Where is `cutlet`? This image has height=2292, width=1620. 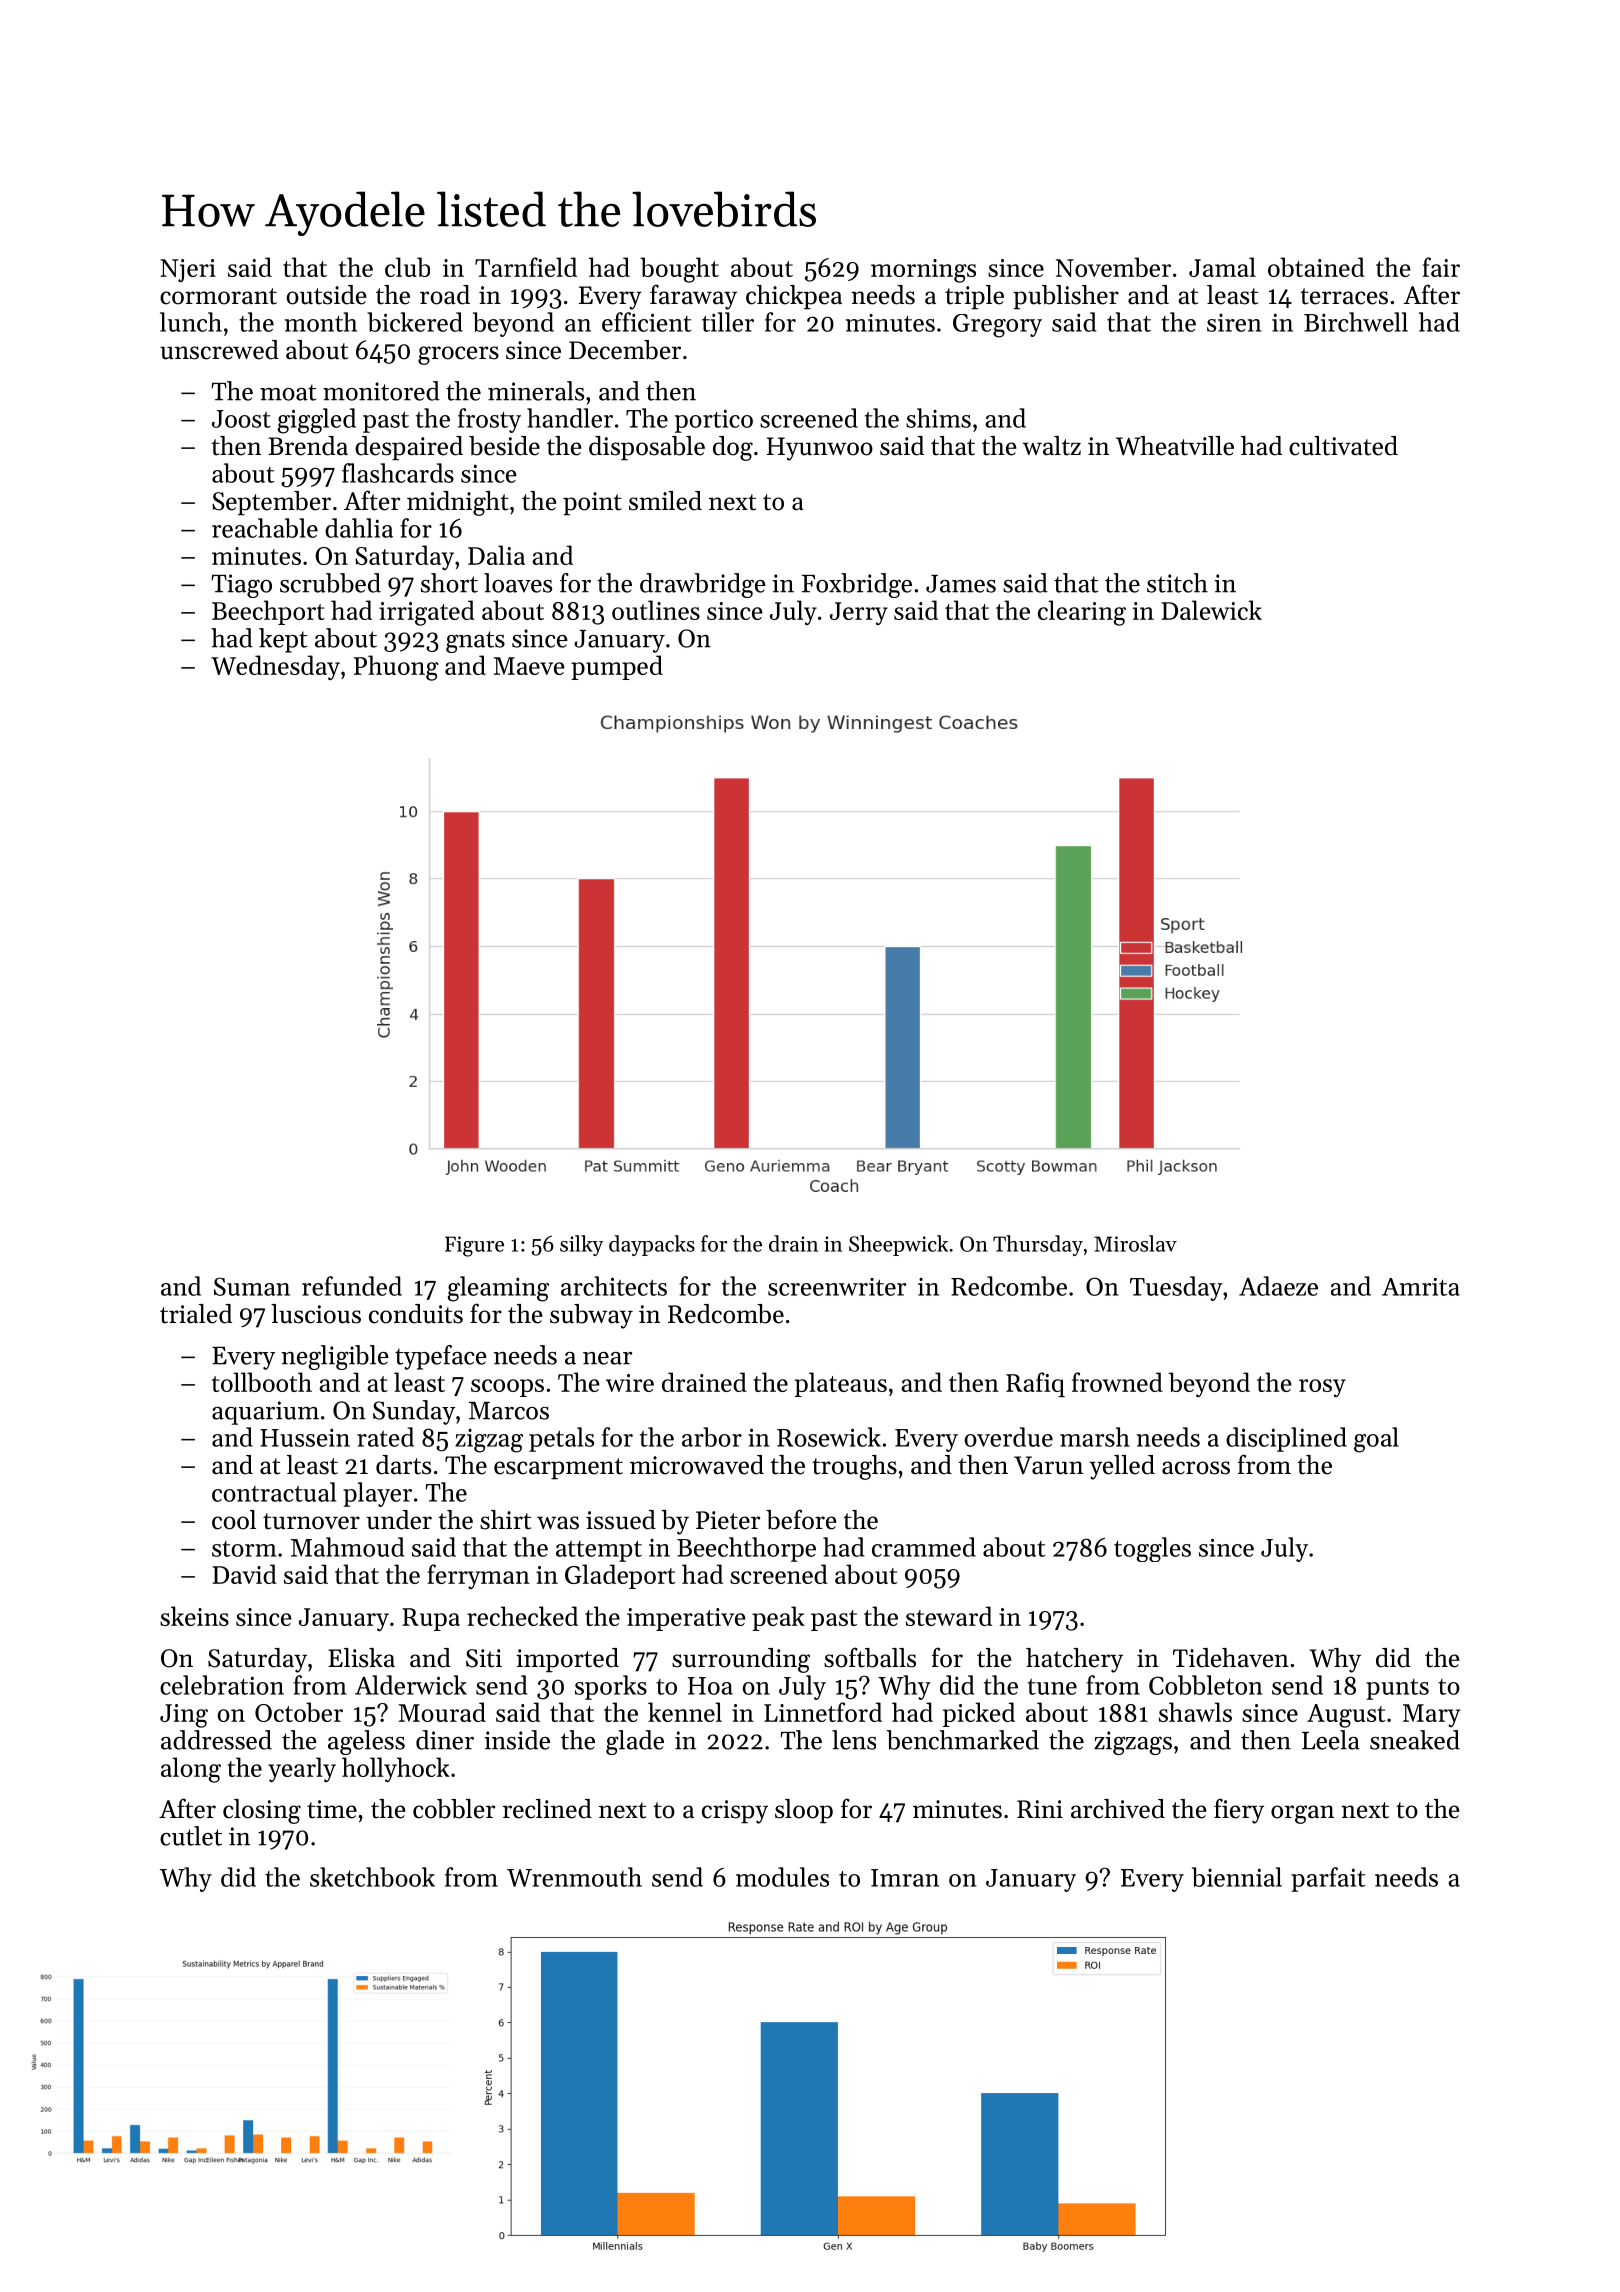
cutlet is located at coordinates (191, 1836).
